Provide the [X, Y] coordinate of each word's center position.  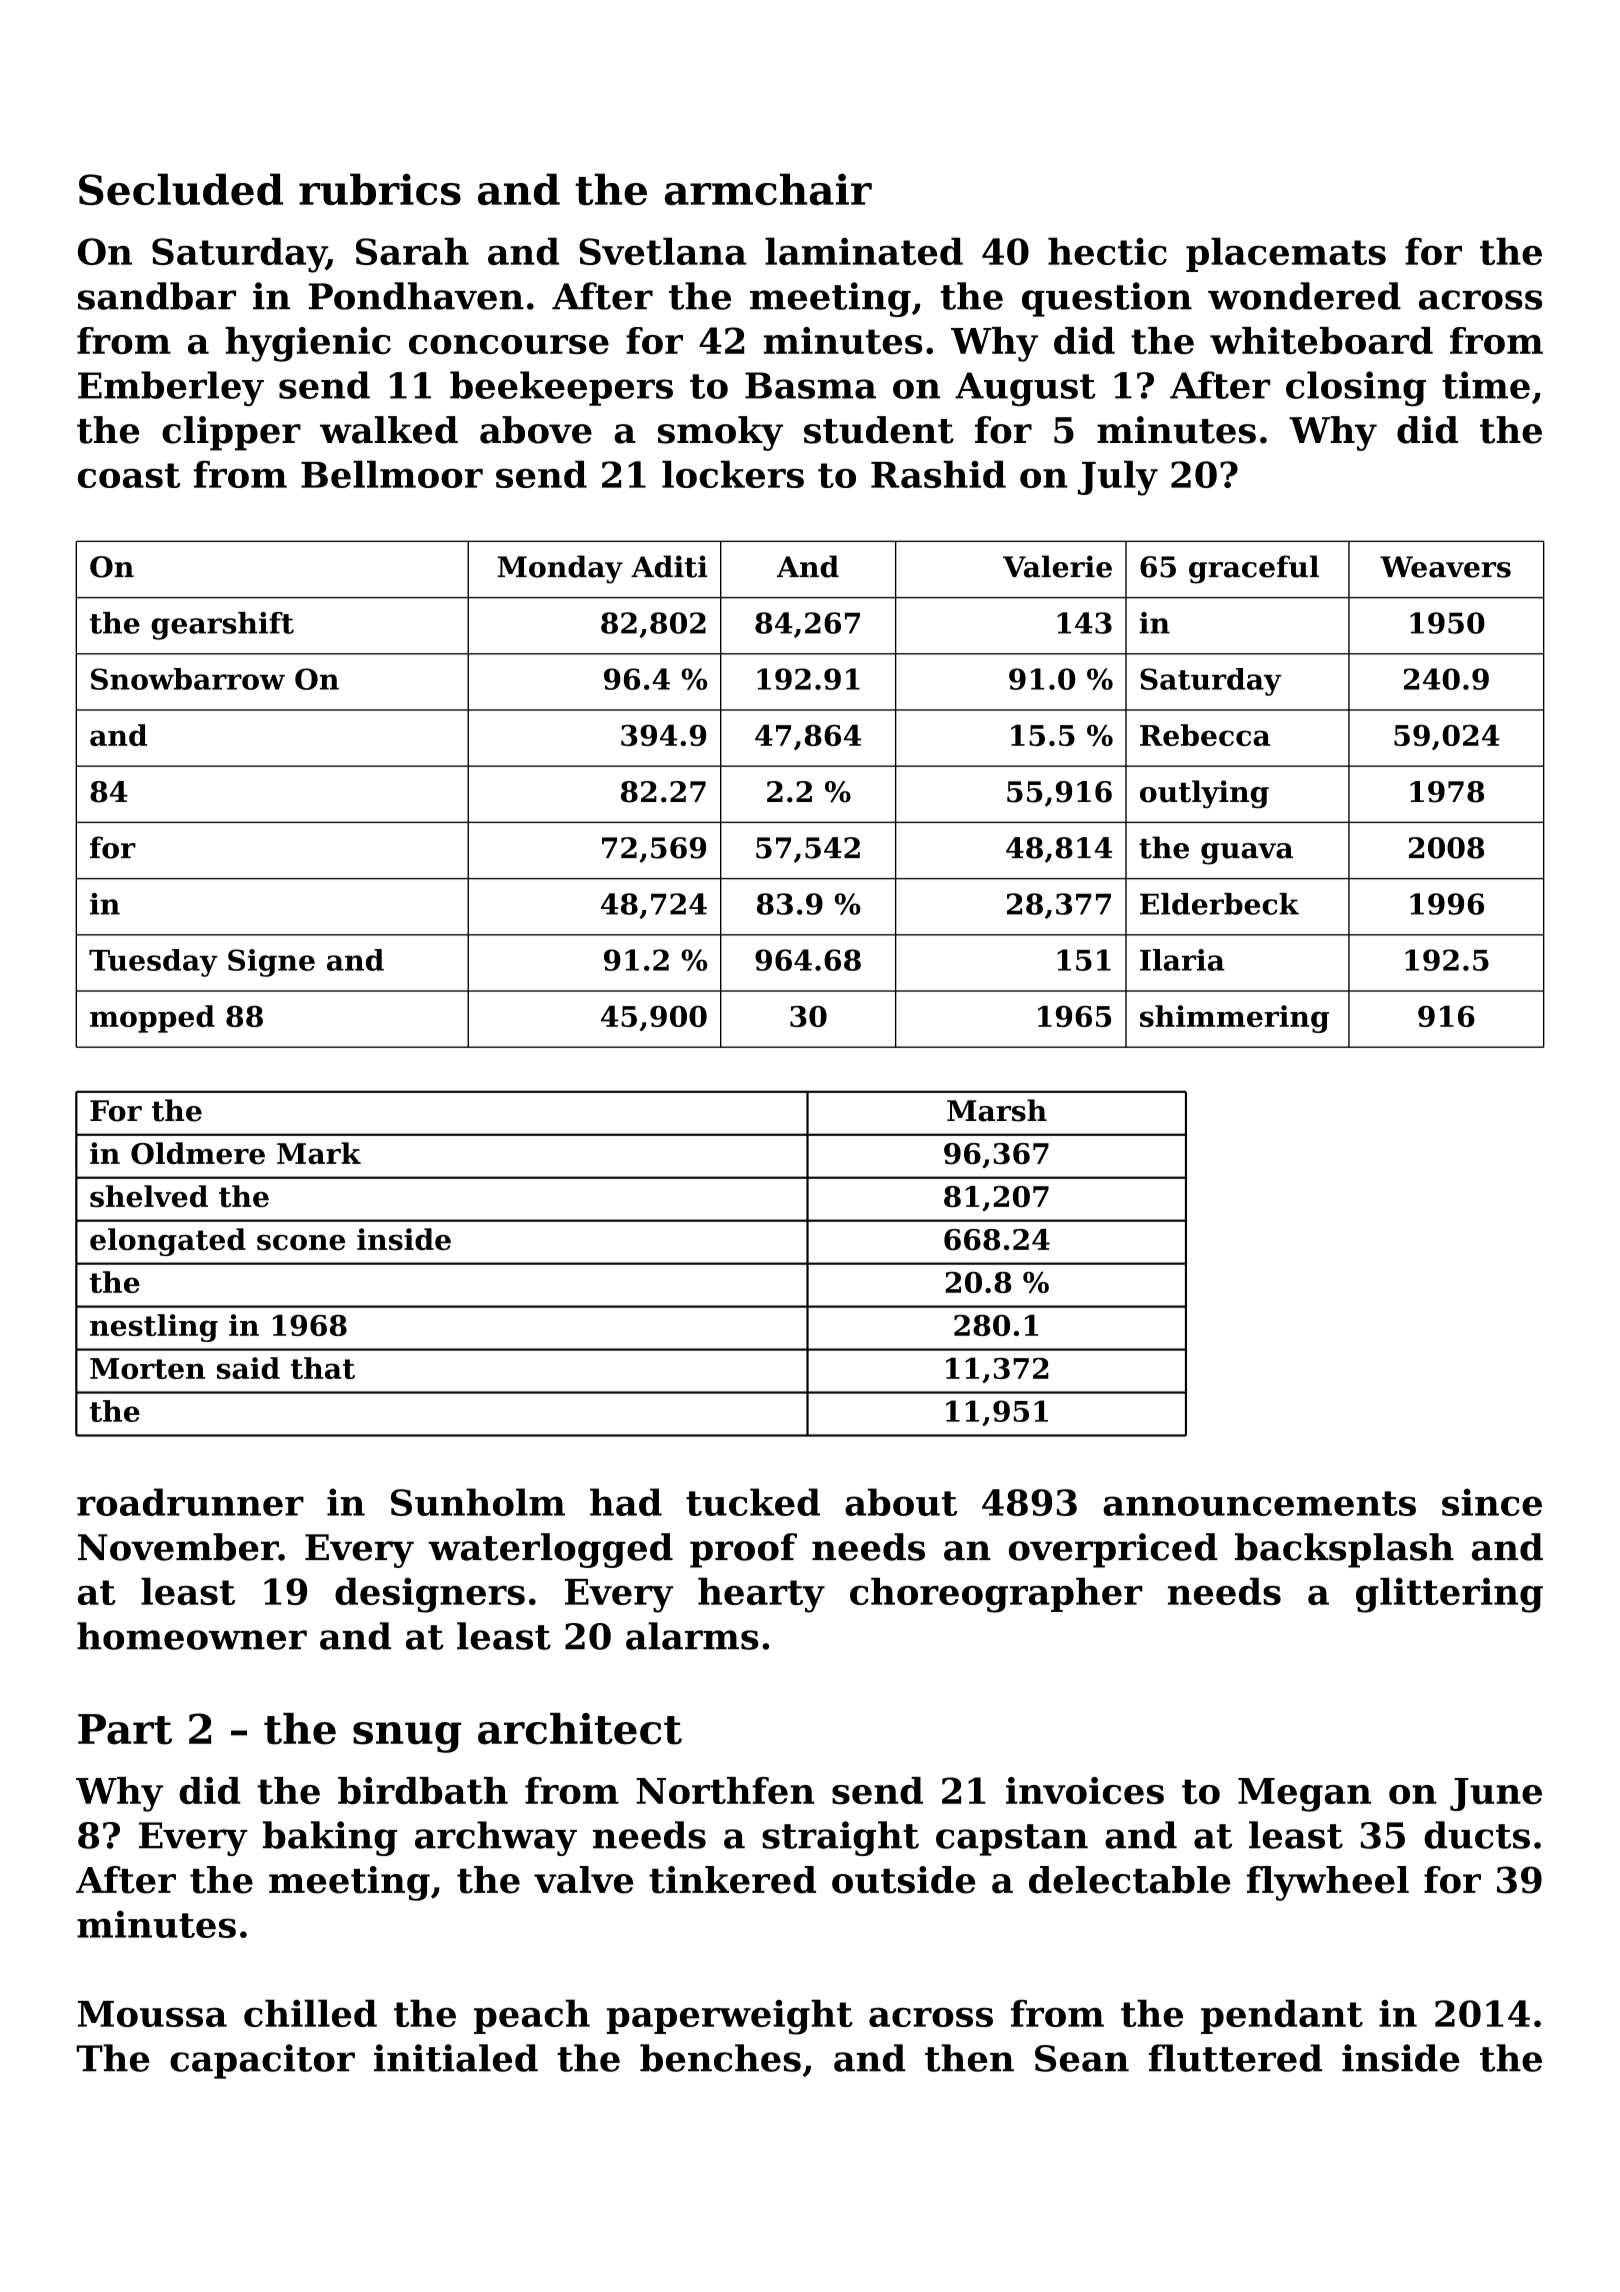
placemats [1286, 254]
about [901, 1502]
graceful [1254, 569]
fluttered [1235, 2058]
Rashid [938, 474]
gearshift [222, 626]
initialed [456, 2058]
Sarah [412, 251]
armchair [768, 189]
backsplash [1344, 1550]
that [323, 1368]
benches [720, 2058]
